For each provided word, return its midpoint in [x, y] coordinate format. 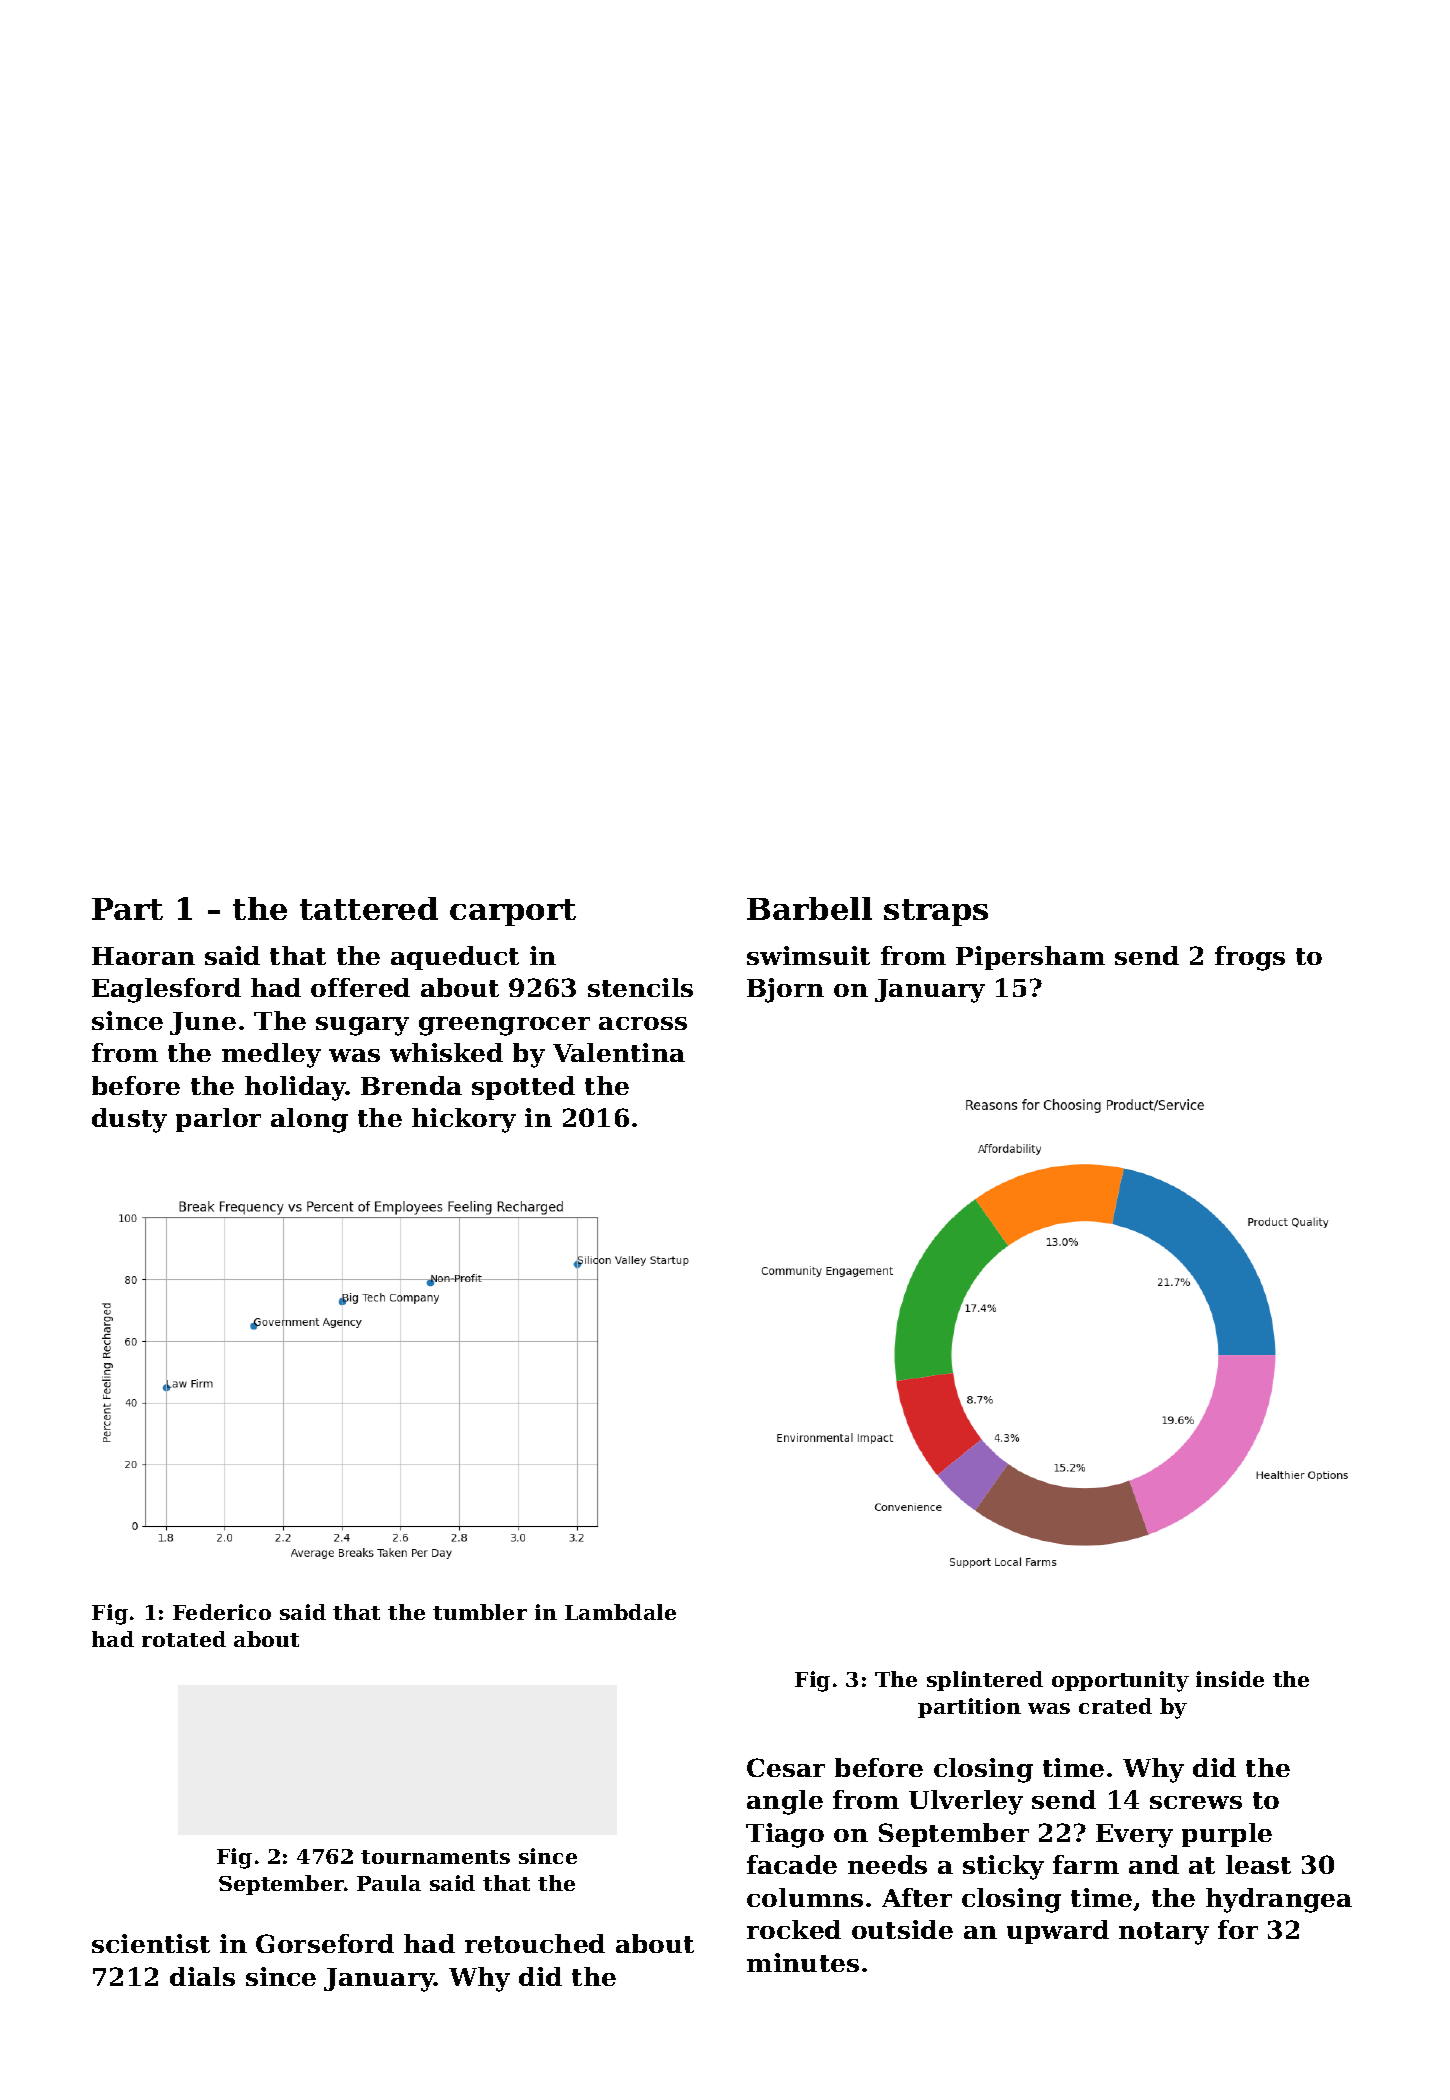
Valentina [619, 1052]
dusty [129, 1120]
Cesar [786, 1767]
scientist [151, 1943]
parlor [218, 1120]
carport [513, 912]
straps [936, 912]
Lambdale [620, 1612]
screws [1196, 1802]
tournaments [435, 1857]
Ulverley [966, 1802]
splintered [985, 1681]
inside [1230, 1679]
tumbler [480, 1612]
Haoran [143, 956]
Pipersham [1030, 958]
